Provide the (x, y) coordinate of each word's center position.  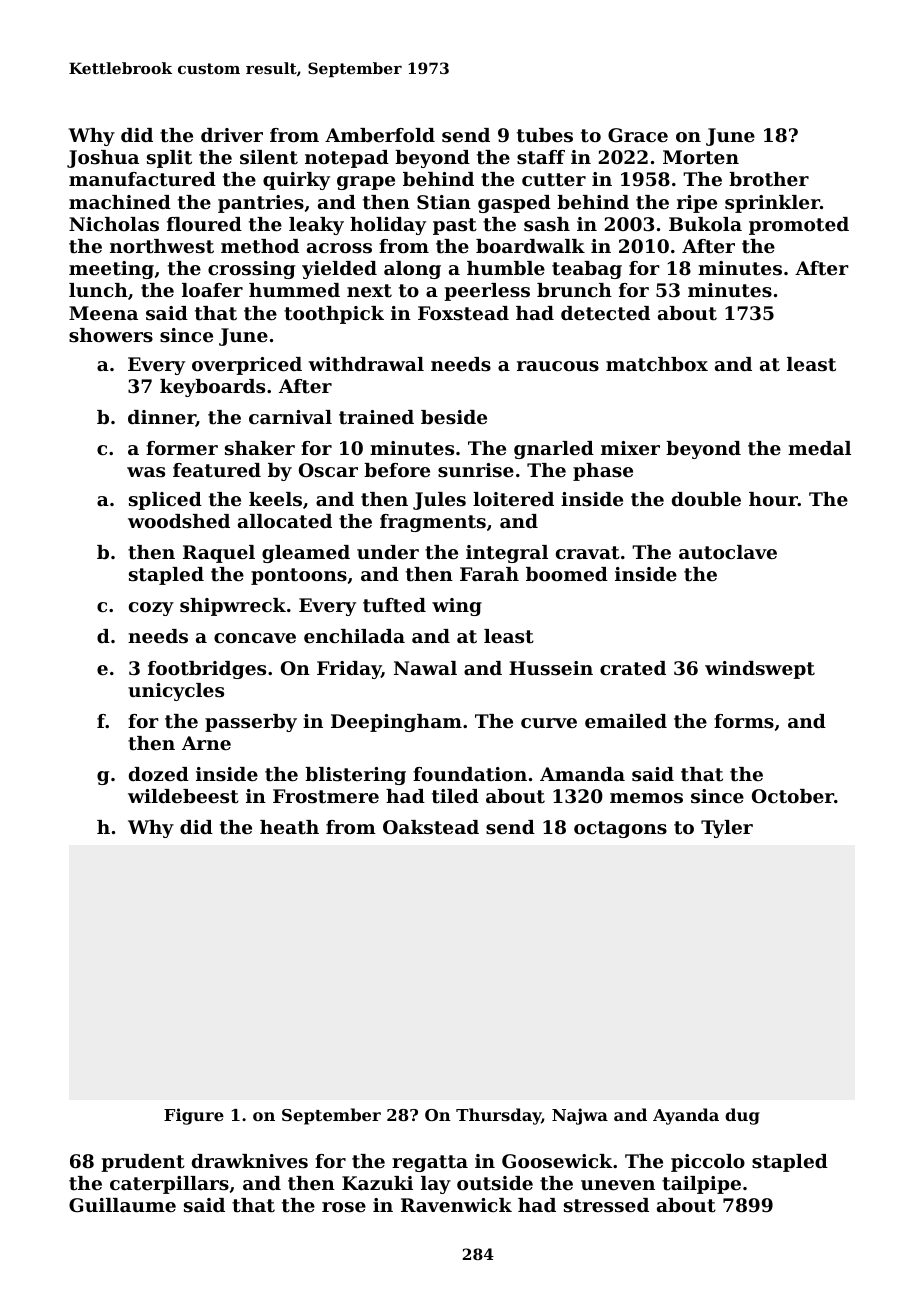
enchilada (354, 636)
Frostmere (326, 796)
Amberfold (380, 135)
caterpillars (169, 1185)
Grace (638, 135)
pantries (261, 204)
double (706, 499)
